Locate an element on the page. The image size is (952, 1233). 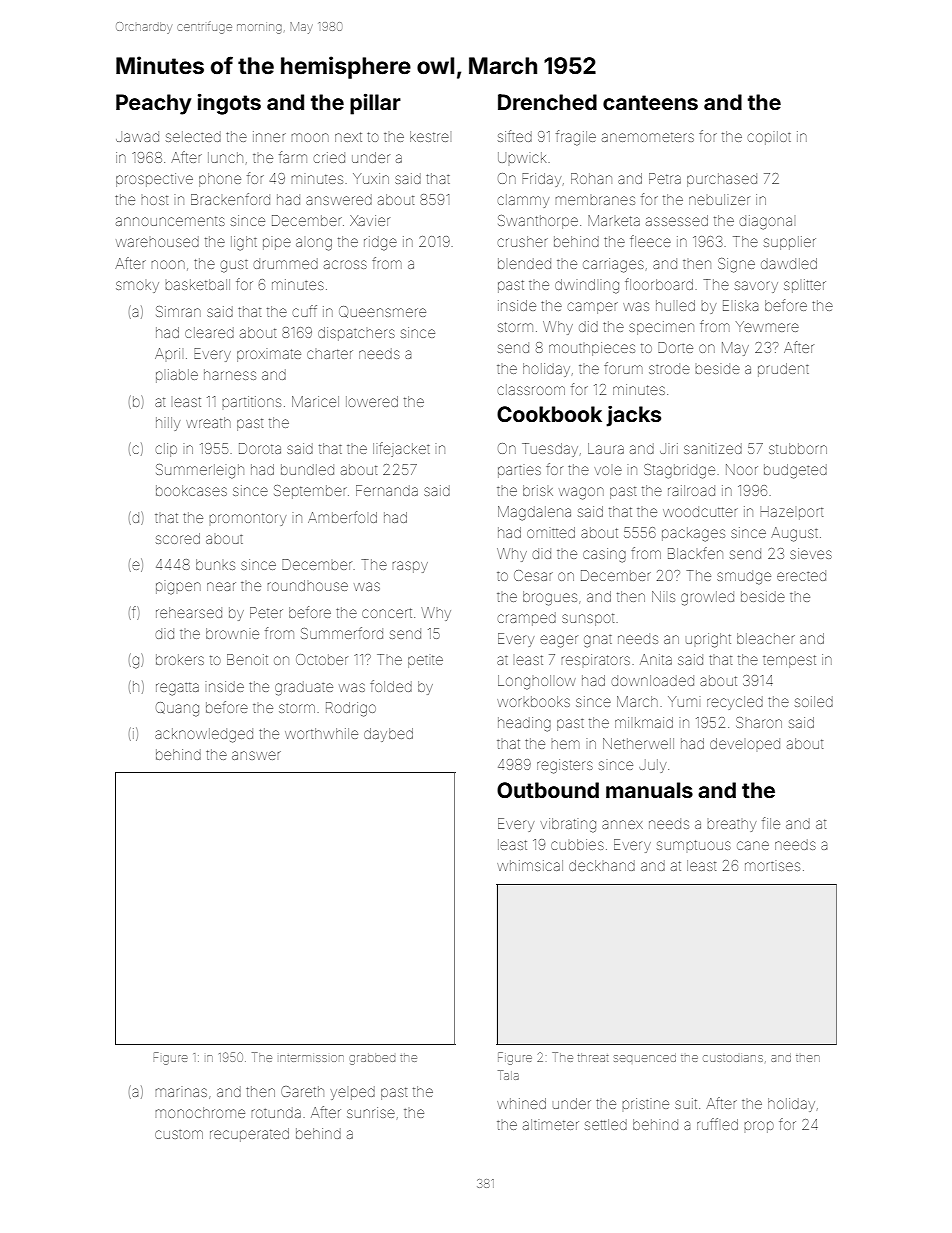
blended is located at coordinates (524, 263).
